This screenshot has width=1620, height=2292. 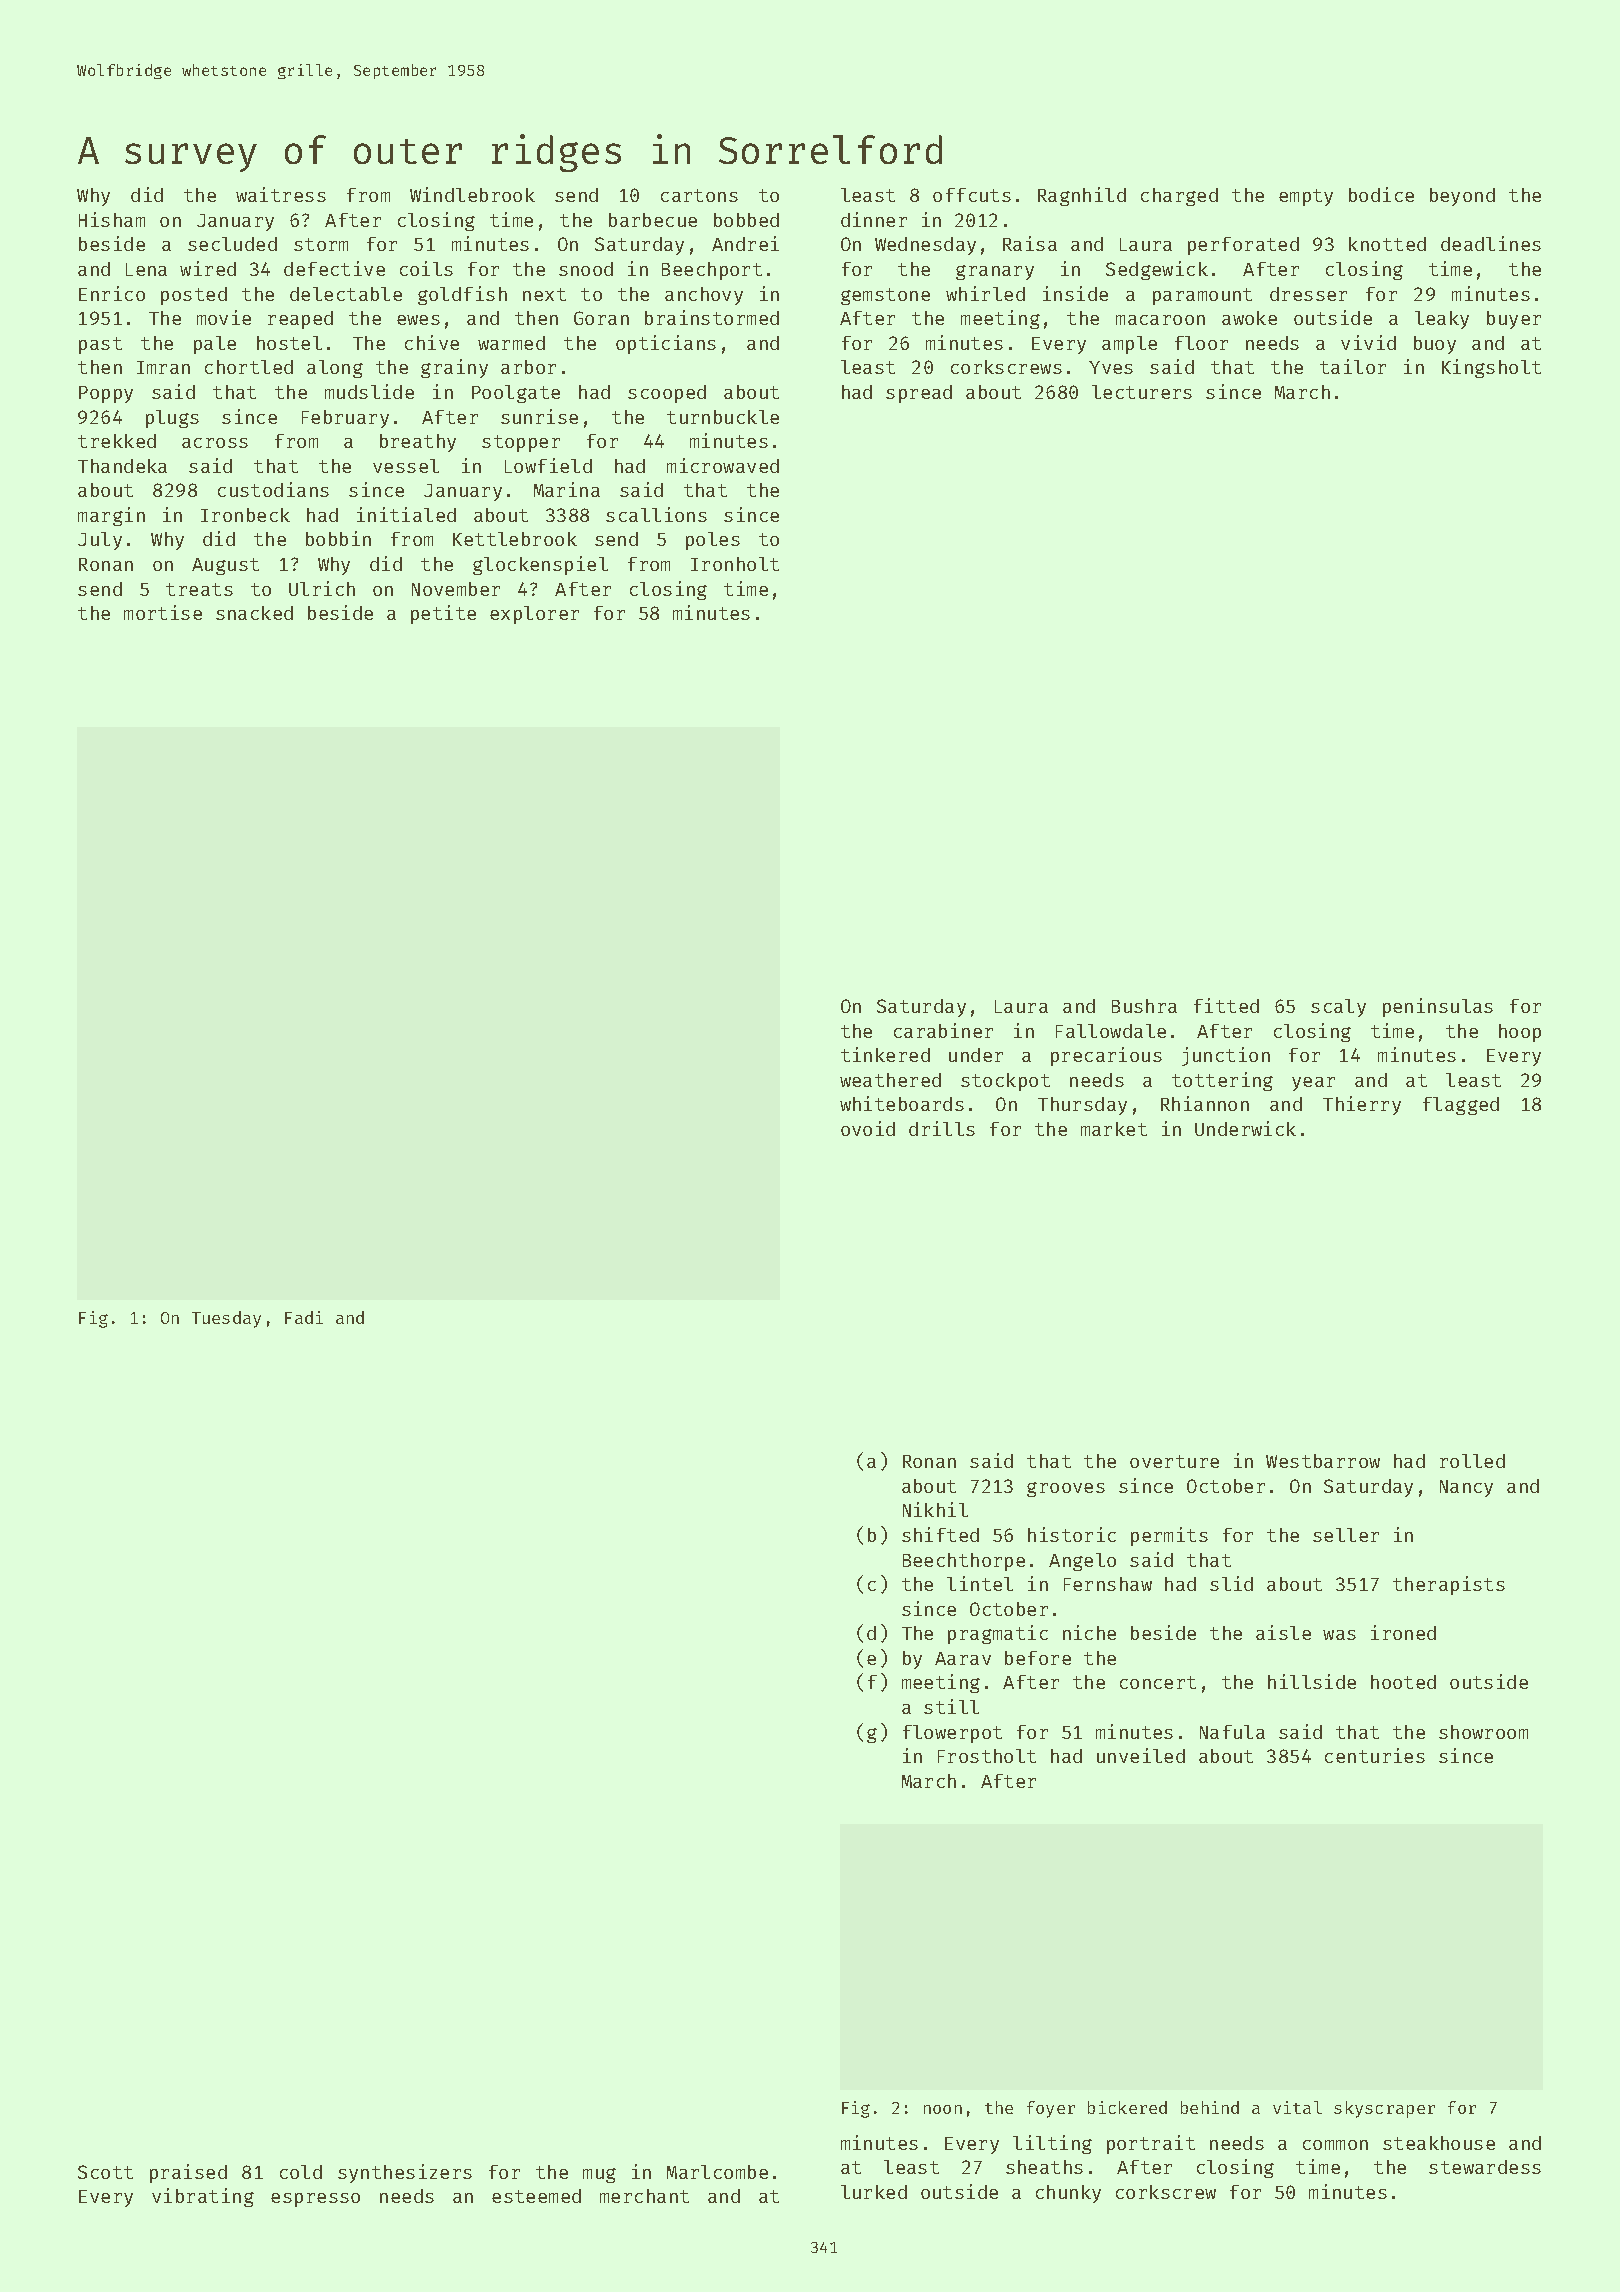 What do you see at coordinates (281, 194) in the screenshot?
I see `waitress` at bounding box center [281, 194].
